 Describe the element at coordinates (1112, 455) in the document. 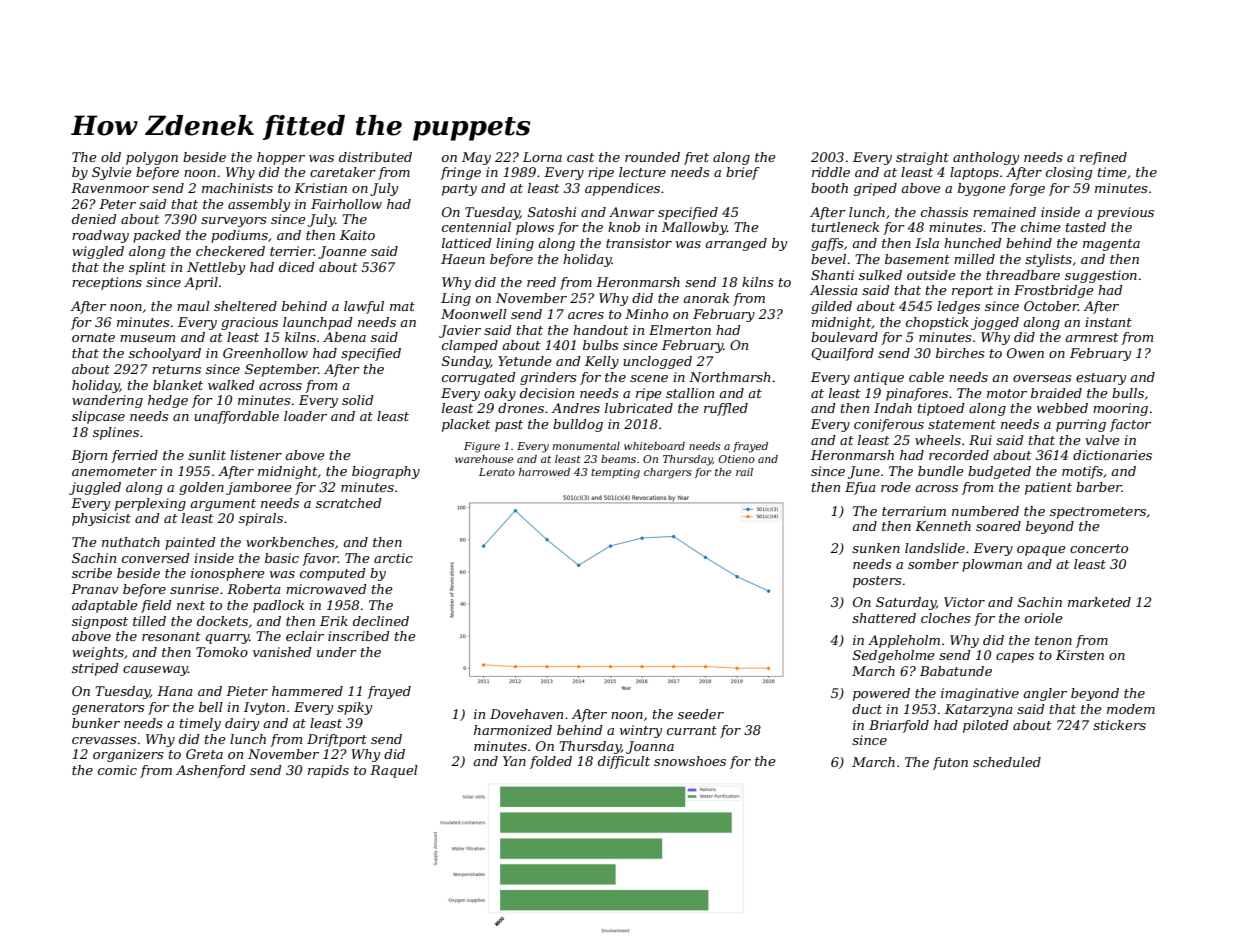

I see `dictionaries` at that location.
